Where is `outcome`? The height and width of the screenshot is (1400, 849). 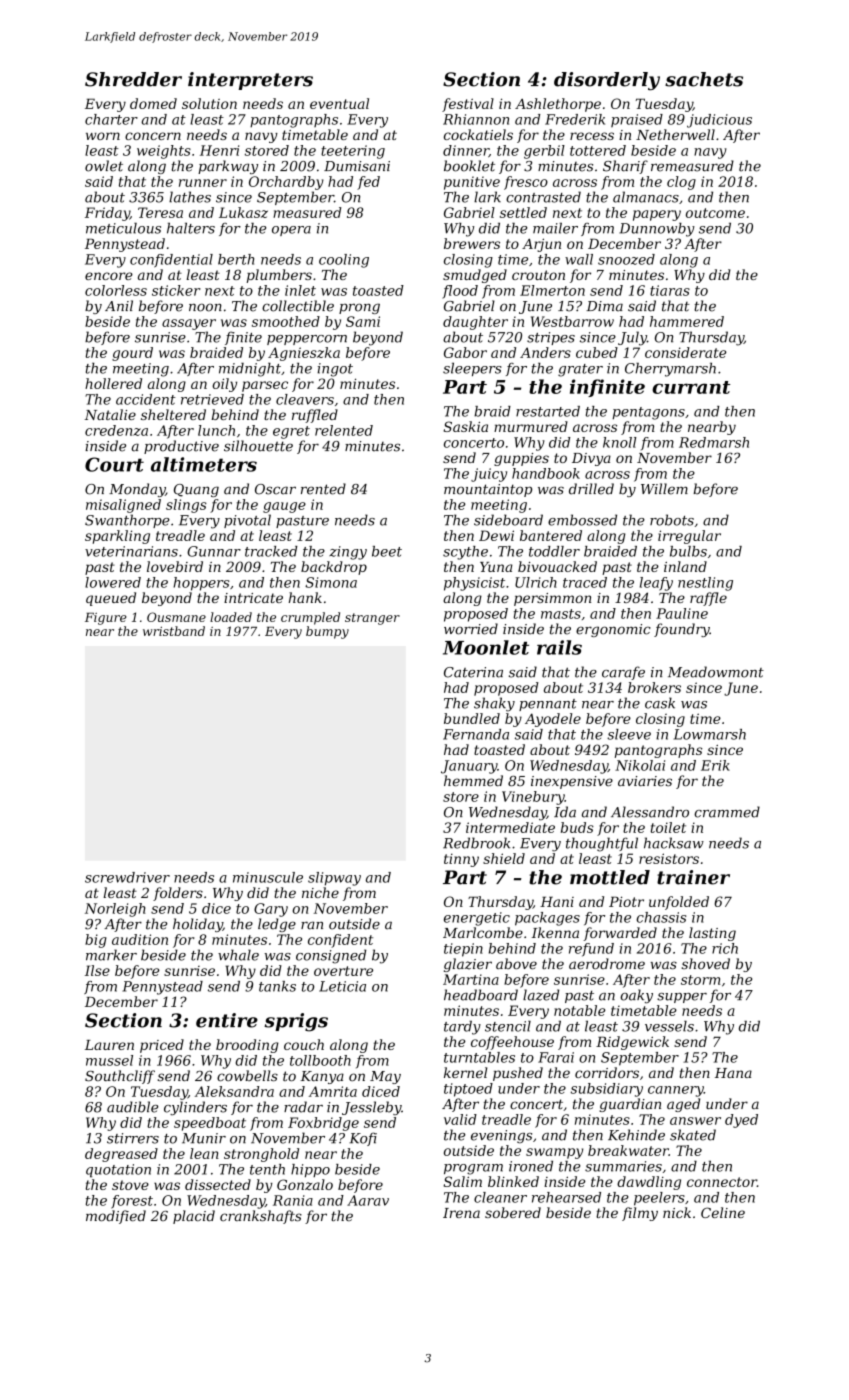 outcome is located at coordinates (715, 213).
